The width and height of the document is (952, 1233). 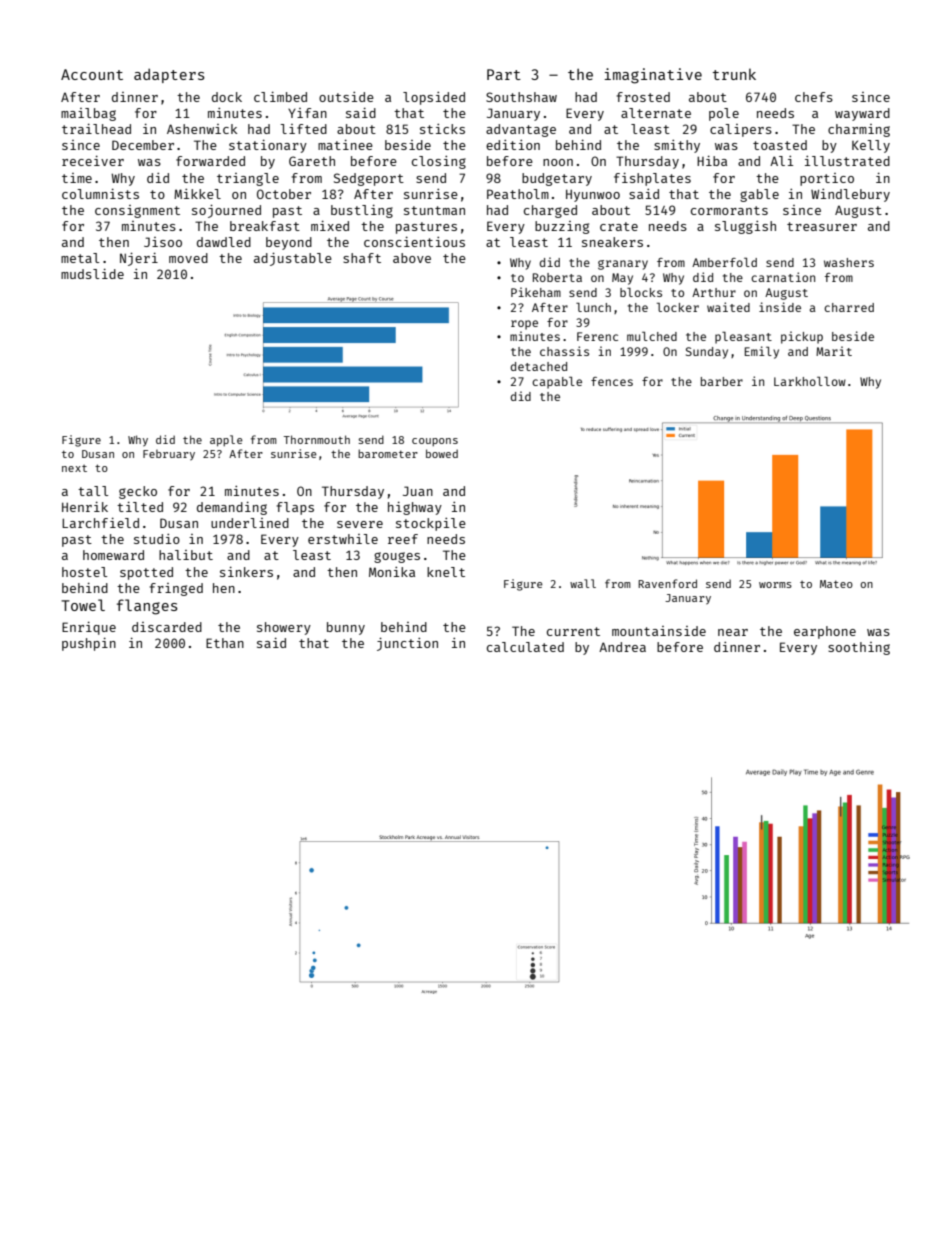 What do you see at coordinates (169, 76) in the document?
I see `adapters` at bounding box center [169, 76].
